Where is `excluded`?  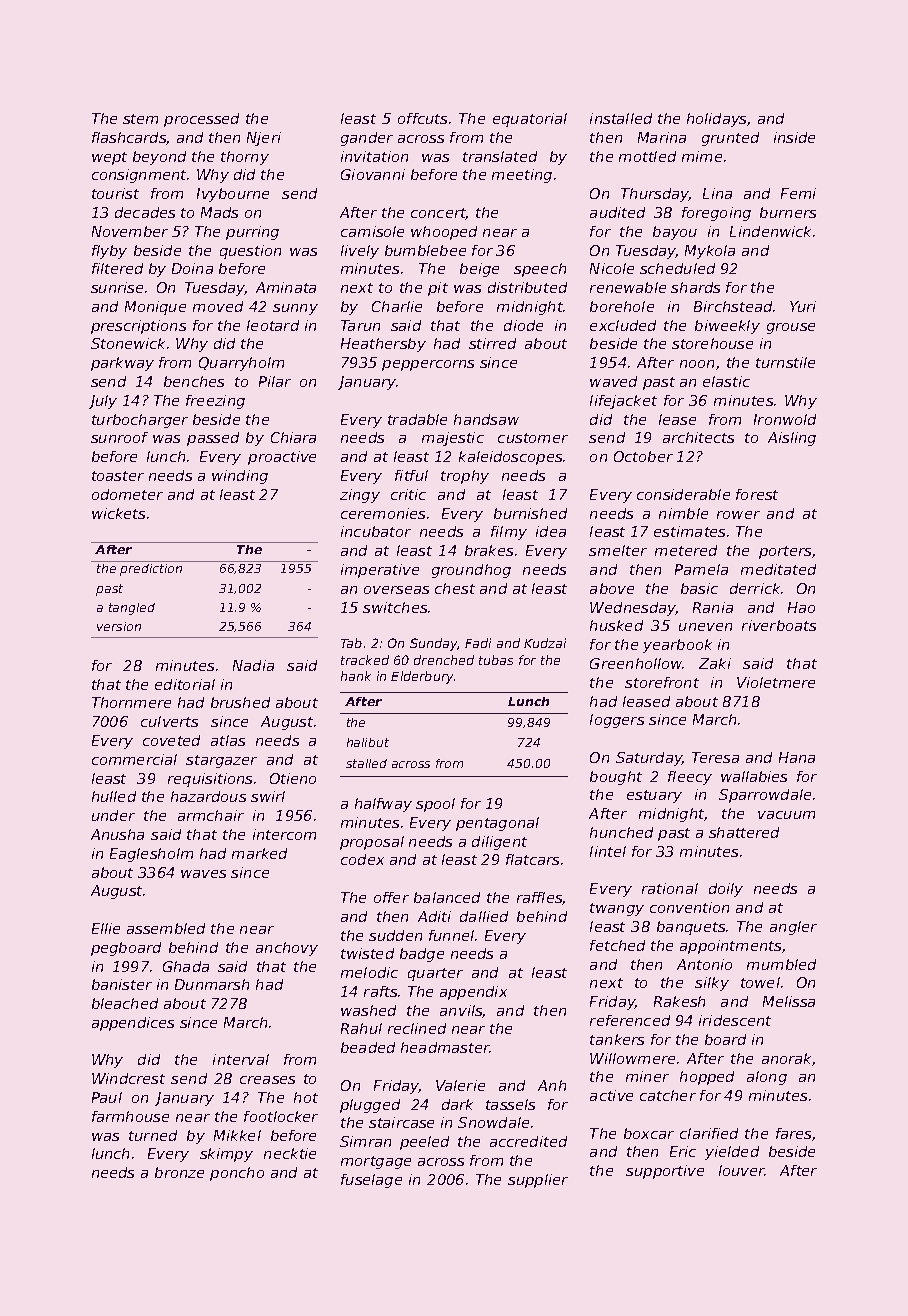 excluded is located at coordinates (623, 325).
